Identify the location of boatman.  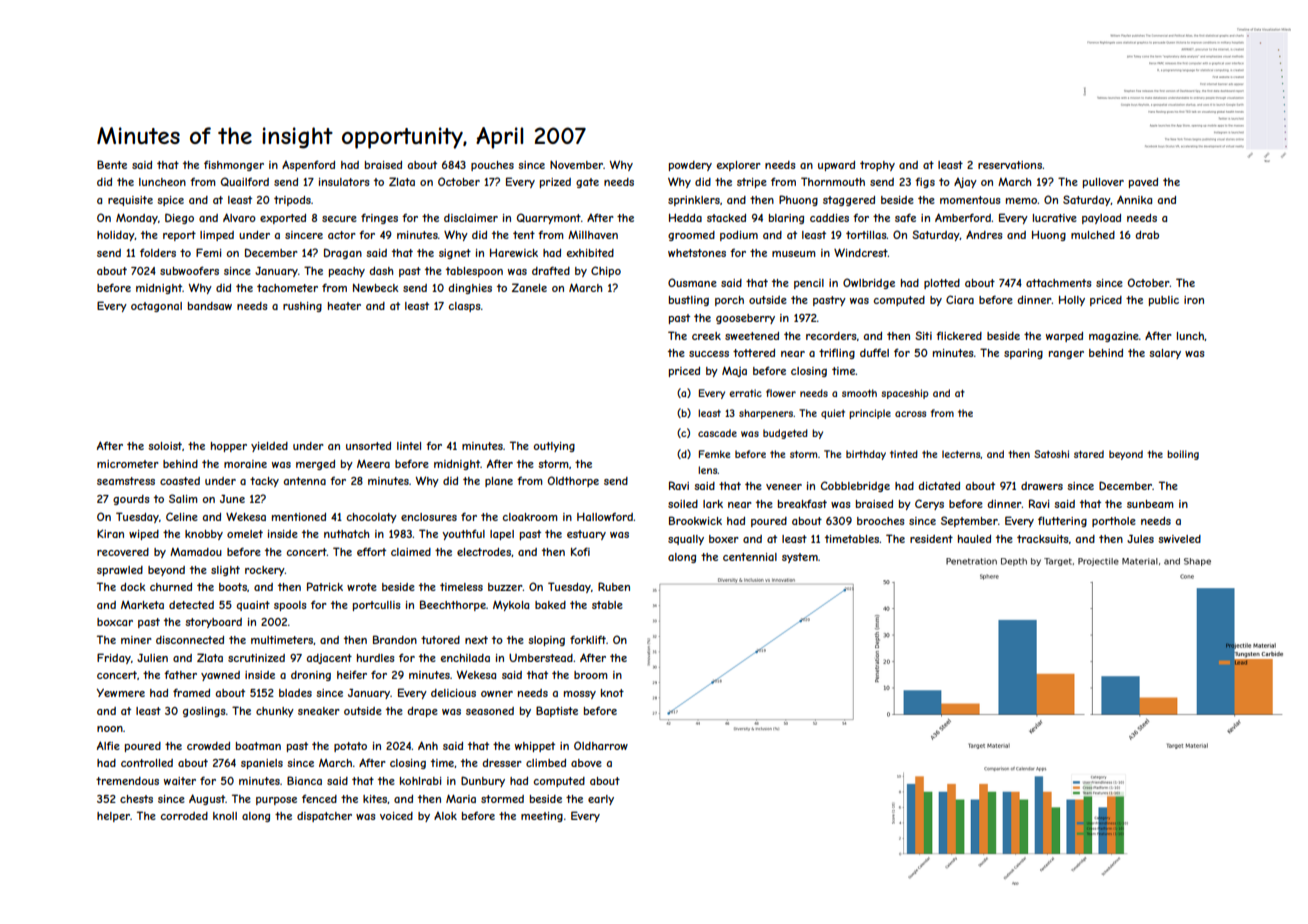
(258, 746).
